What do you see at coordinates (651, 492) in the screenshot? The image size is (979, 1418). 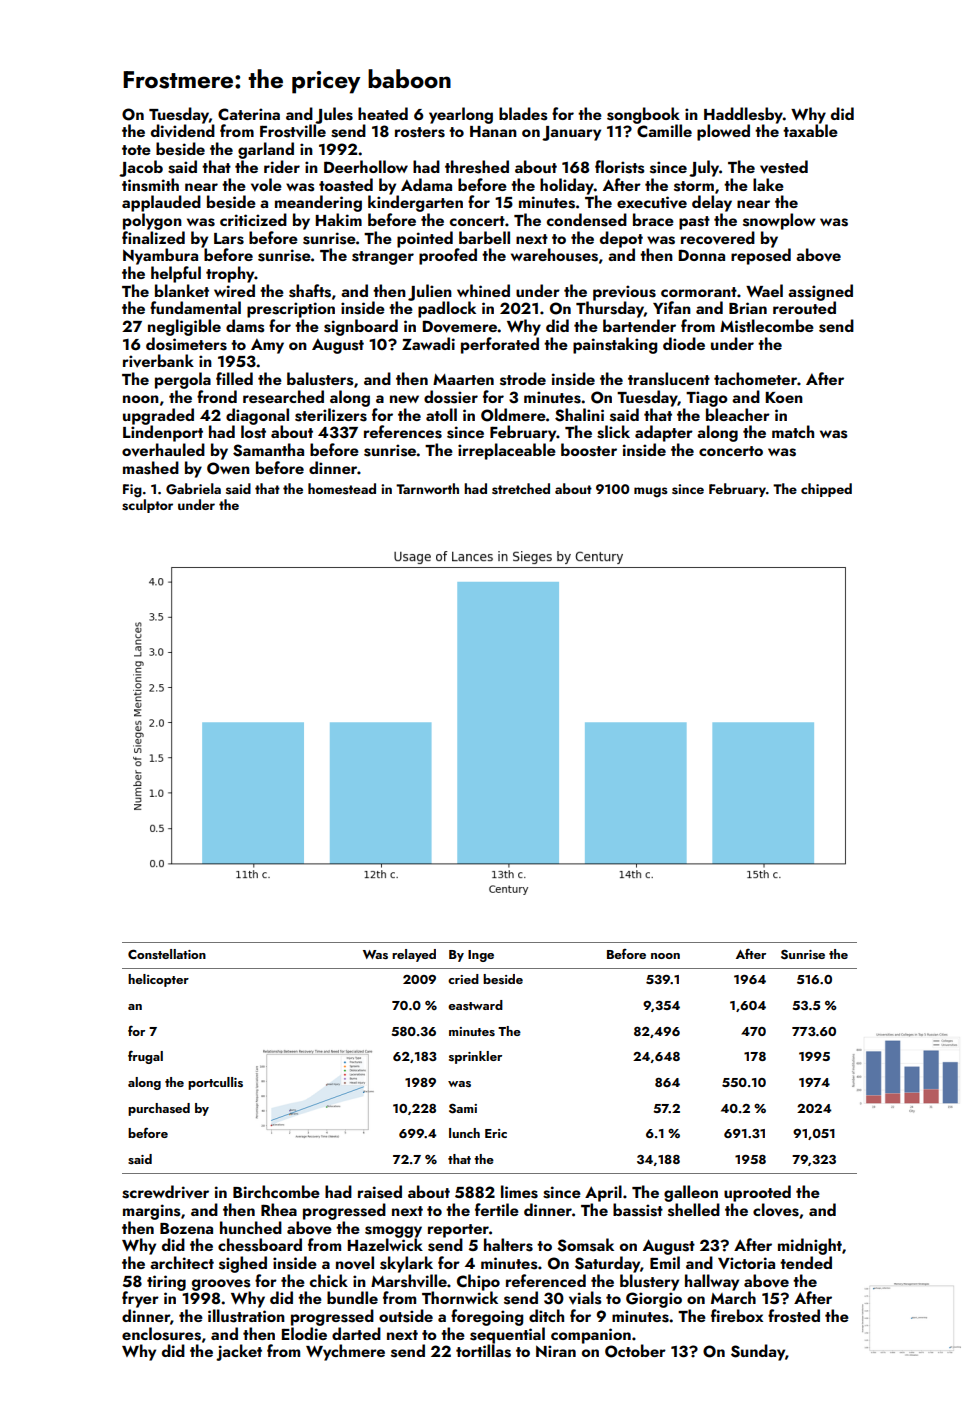 I see `mugs` at bounding box center [651, 492].
